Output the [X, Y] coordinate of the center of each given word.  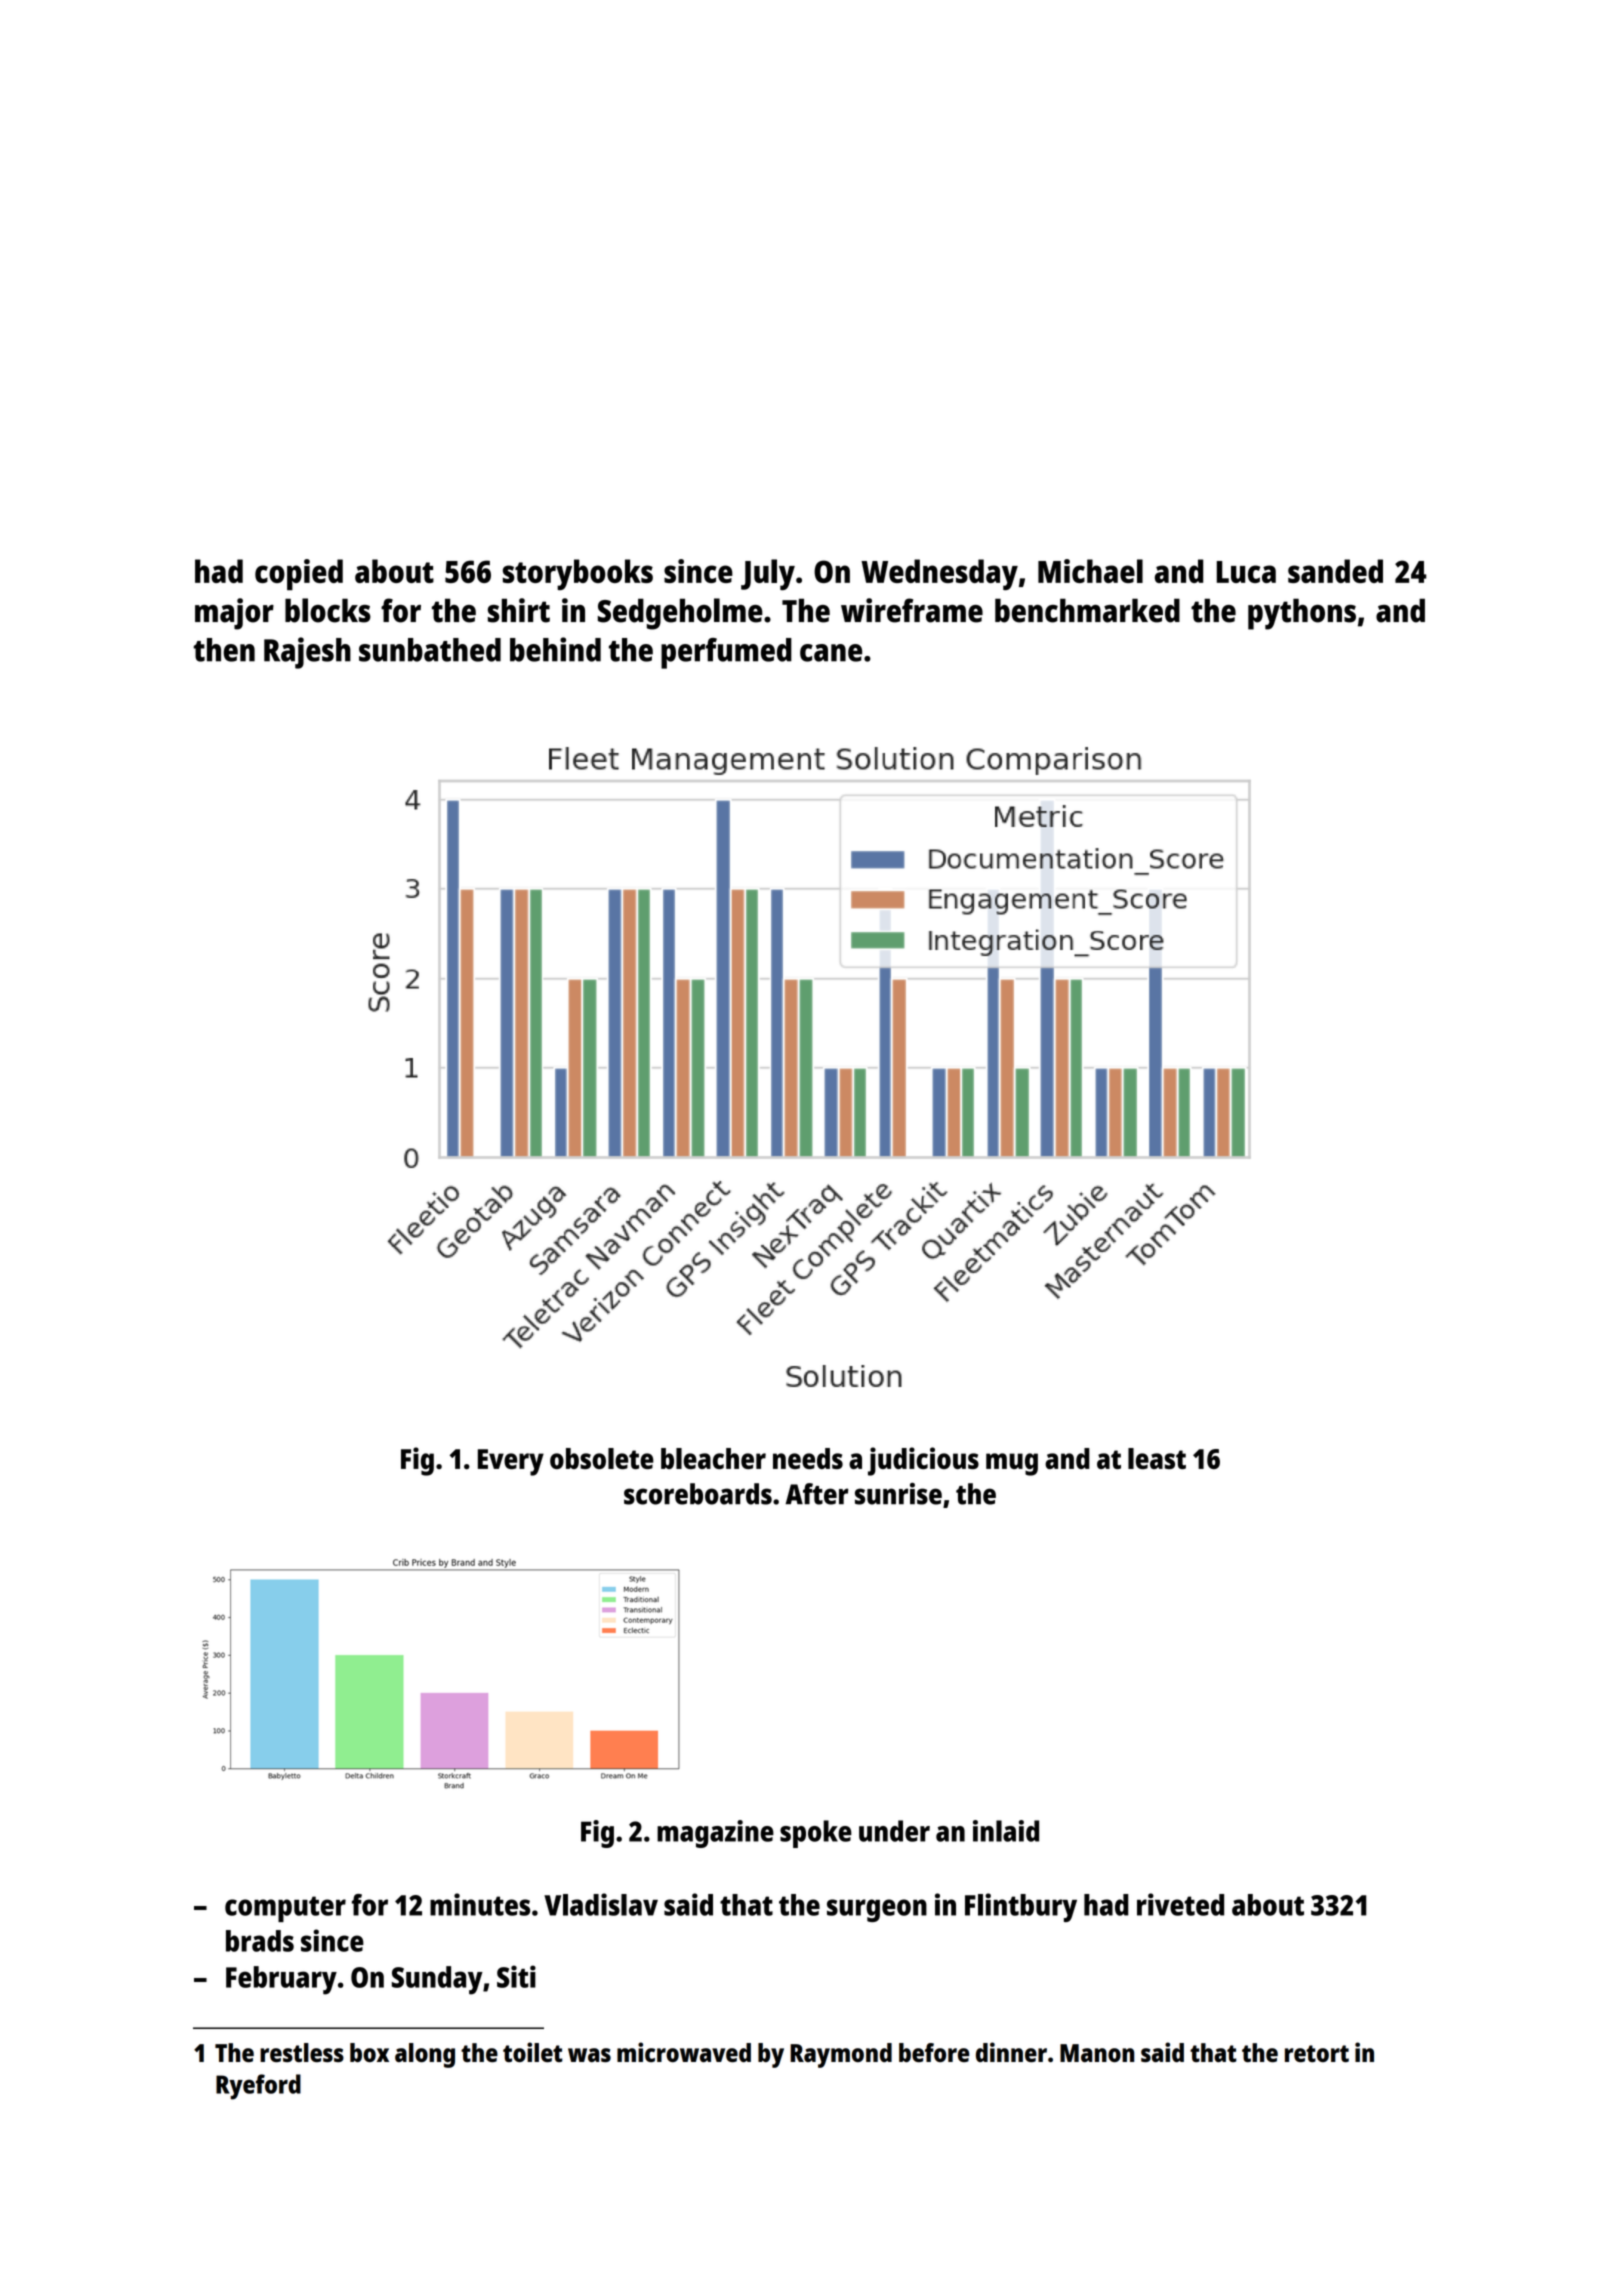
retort [1317, 2053]
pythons [1302, 614]
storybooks [578, 574]
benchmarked [1087, 610]
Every [511, 1462]
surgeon [877, 1910]
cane [831, 653]
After [817, 1494]
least [1157, 1458]
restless [302, 2052]
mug [1012, 1464]
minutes [480, 1904]
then [224, 650]
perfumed [726, 653]
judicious [923, 1461]
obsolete [602, 1458]
